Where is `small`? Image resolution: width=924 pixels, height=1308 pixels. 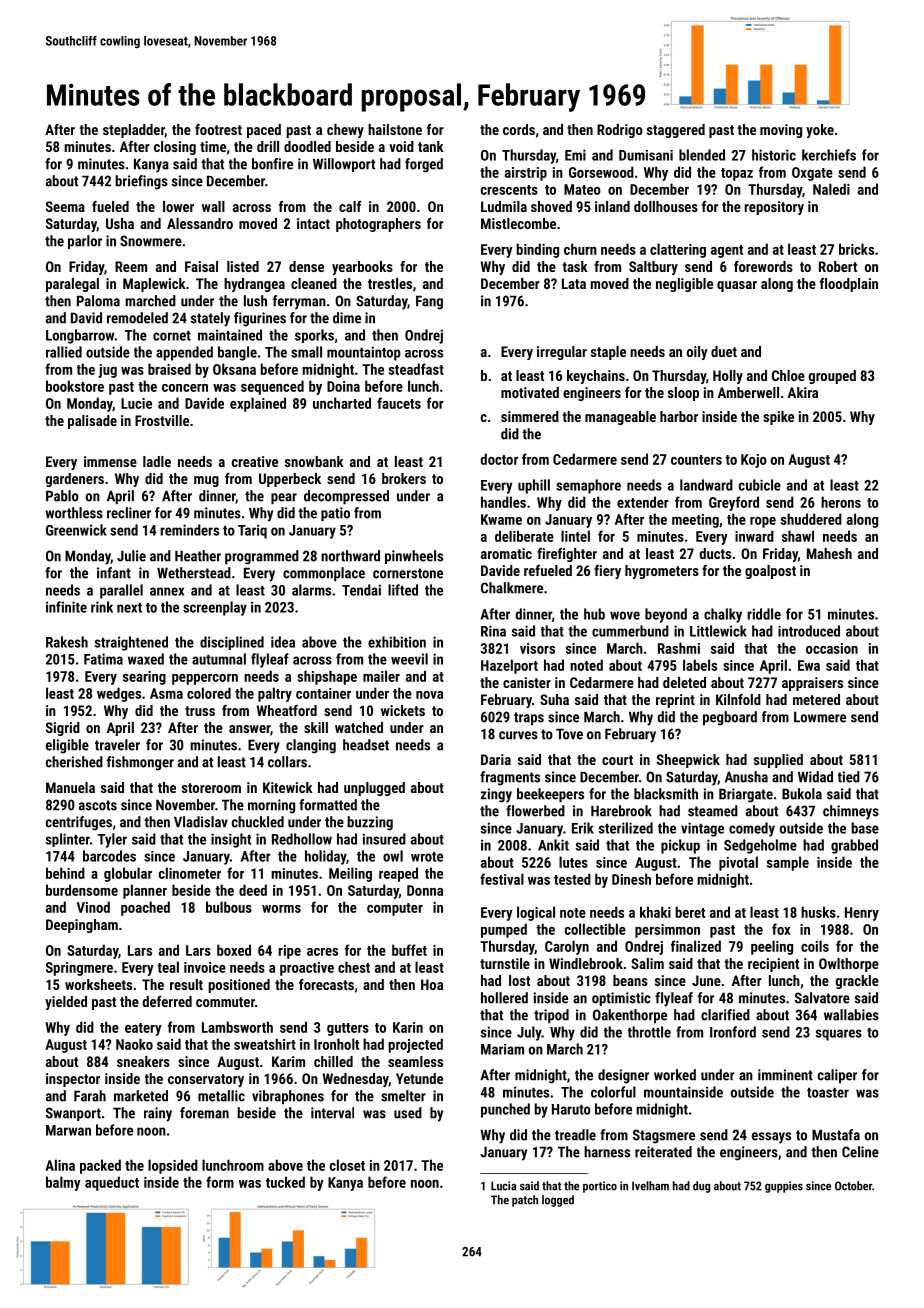
small is located at coordinates (306, 352).
